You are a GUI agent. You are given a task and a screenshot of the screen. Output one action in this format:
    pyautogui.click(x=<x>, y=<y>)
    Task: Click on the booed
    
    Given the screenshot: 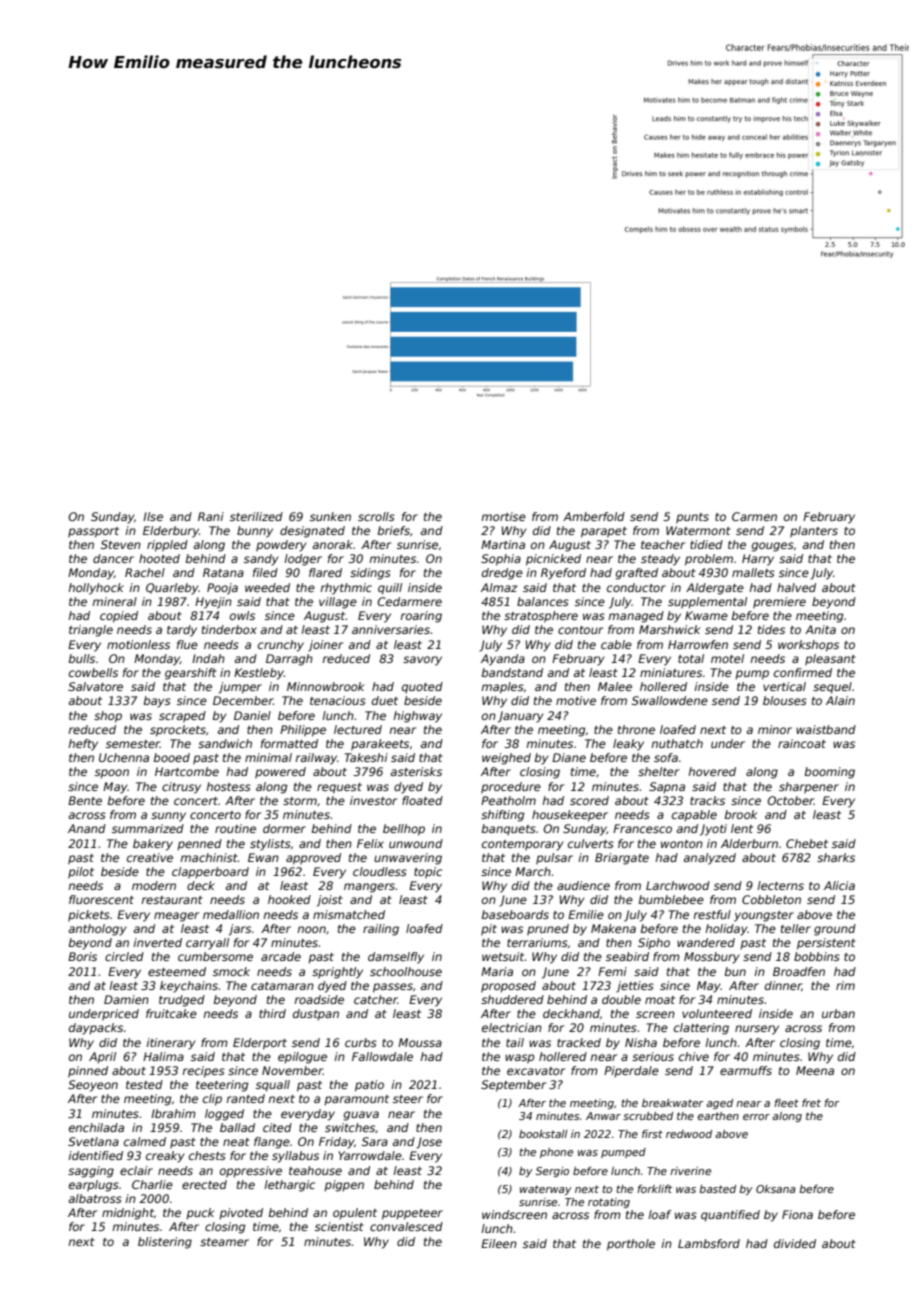 What is the action you would take?
    pyautogui.click(x=172, y=757)
